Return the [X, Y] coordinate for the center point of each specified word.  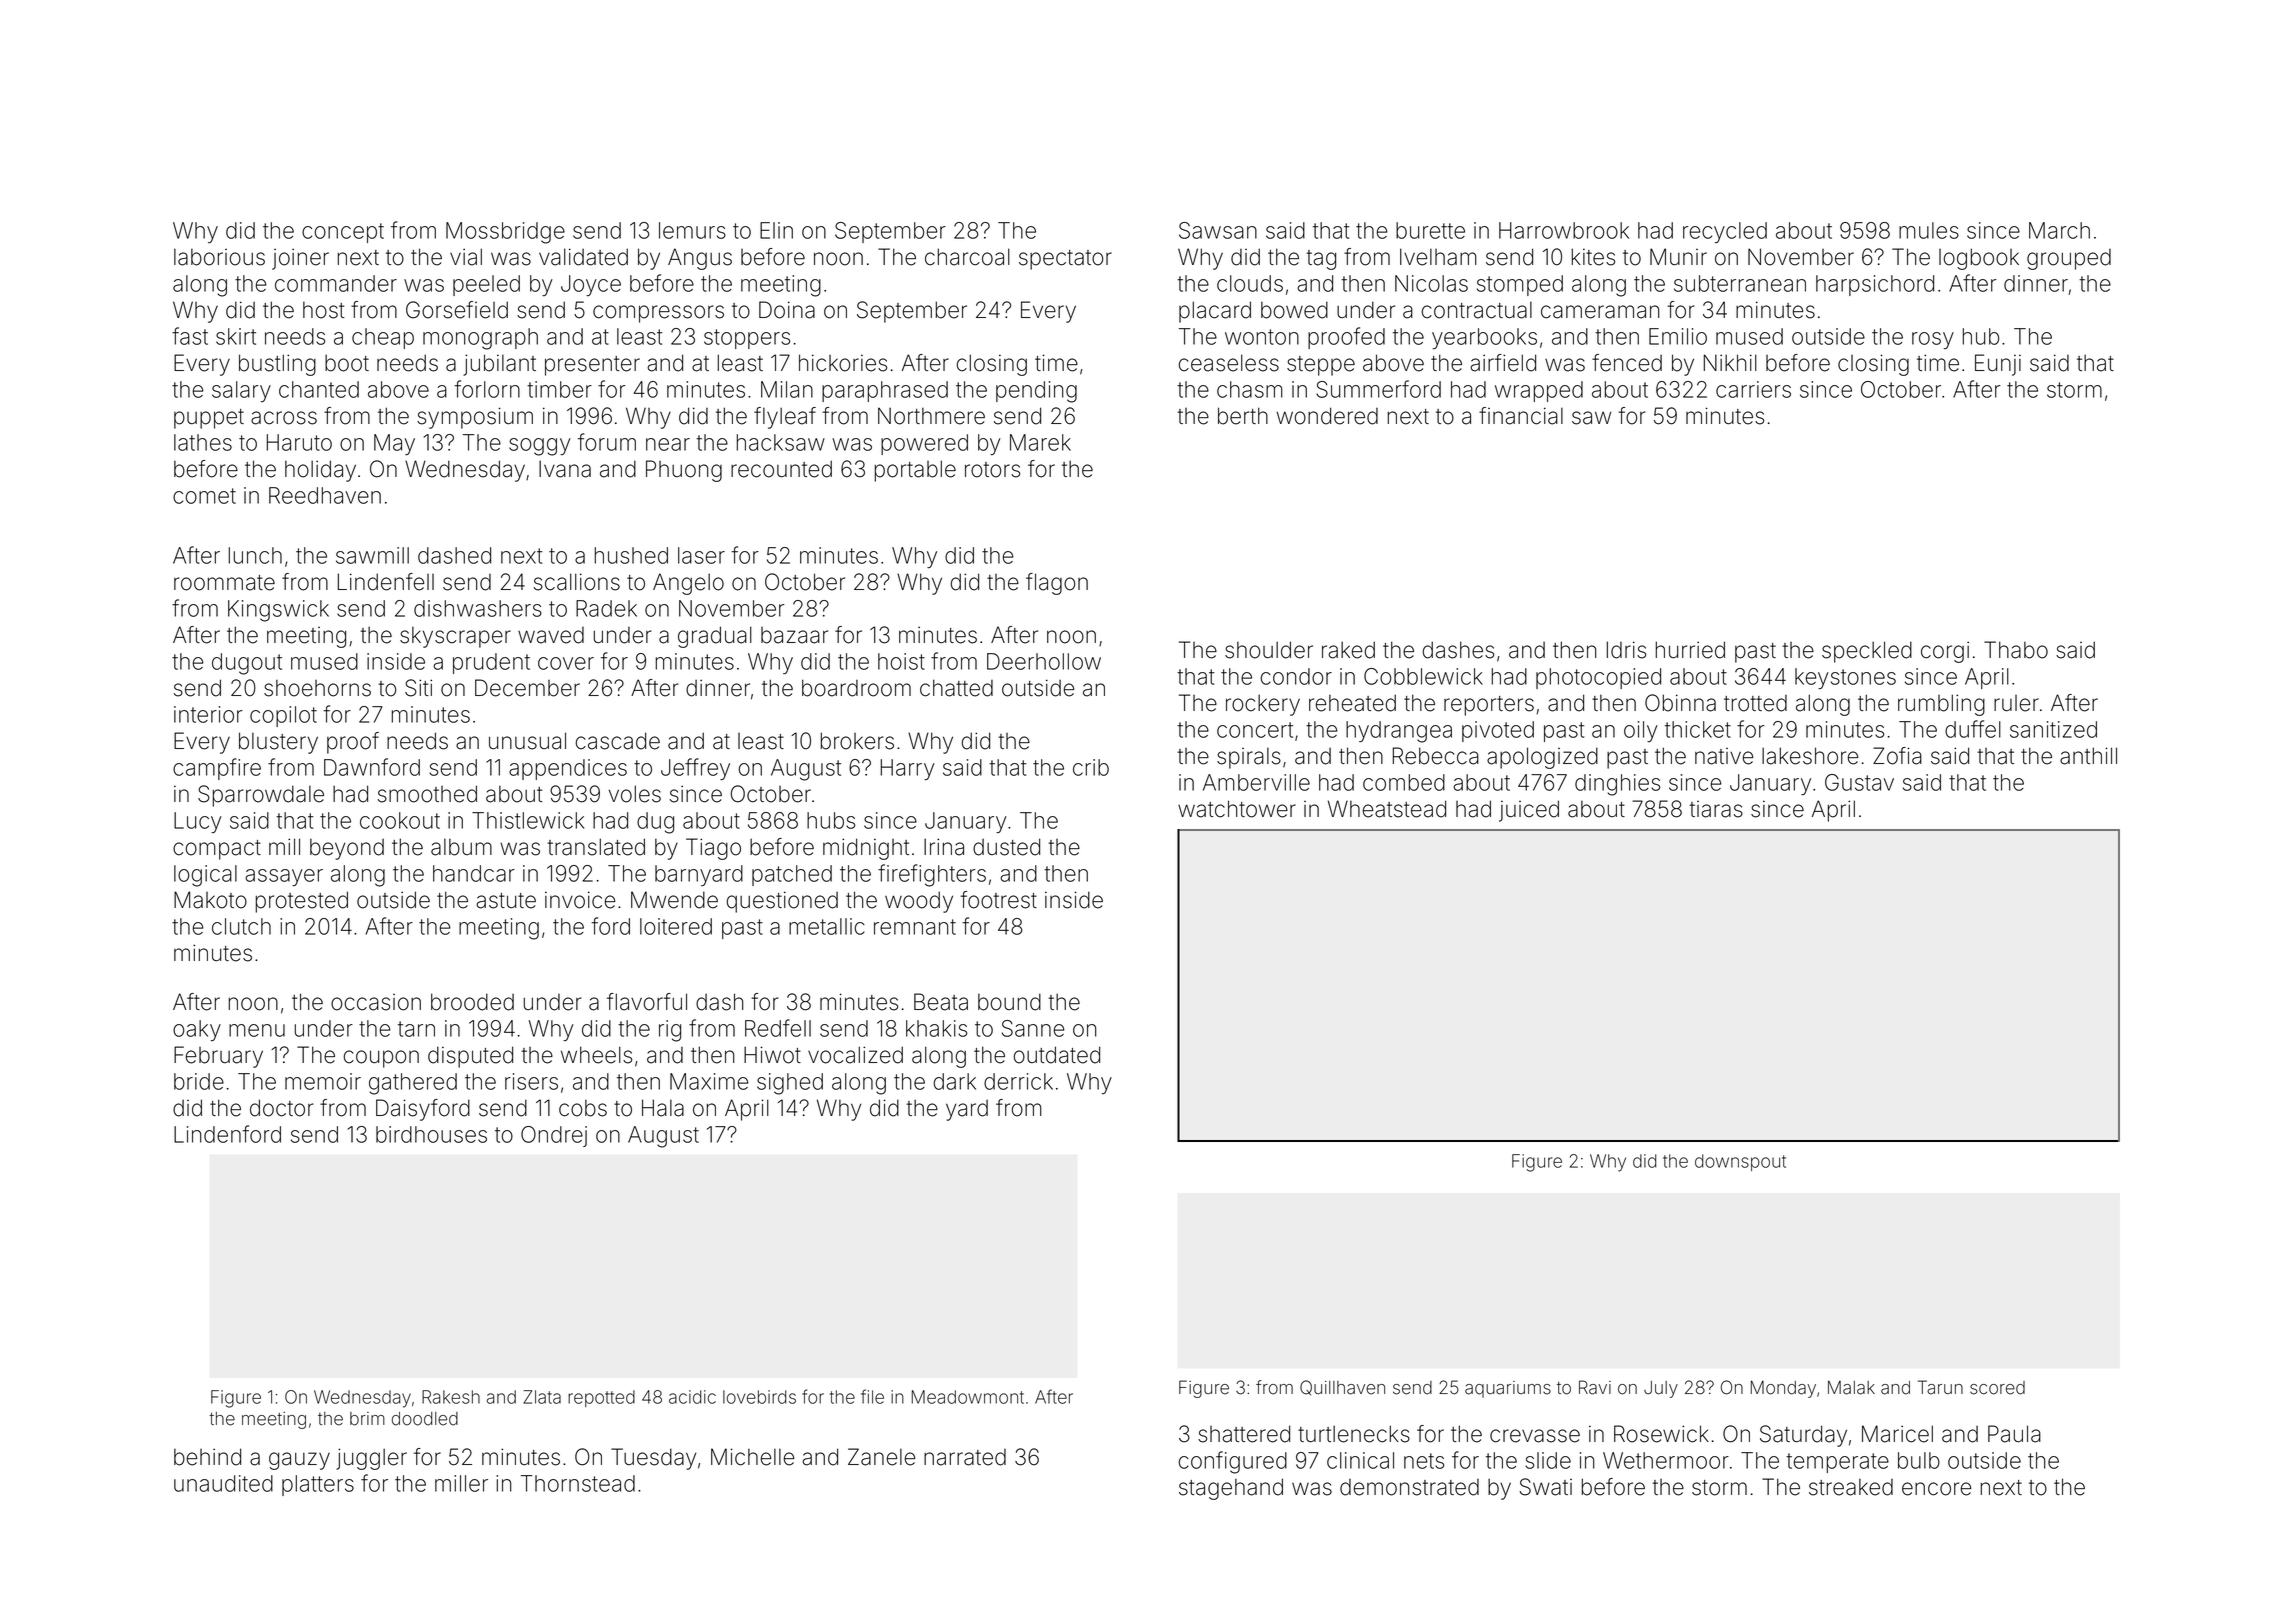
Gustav [1859, 782]
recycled [1725, 232]
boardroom [856, 688]
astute [506, 901]
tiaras [1716, 809]
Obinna [1680, 703]
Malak [1851, 1388]
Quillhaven [1342, 1387]
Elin [776, 230]
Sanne [1033, 1028]
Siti [418, 688]
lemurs [692, 230]
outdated [1057, 1055]
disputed [470, 1057]
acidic [692, 1397]
